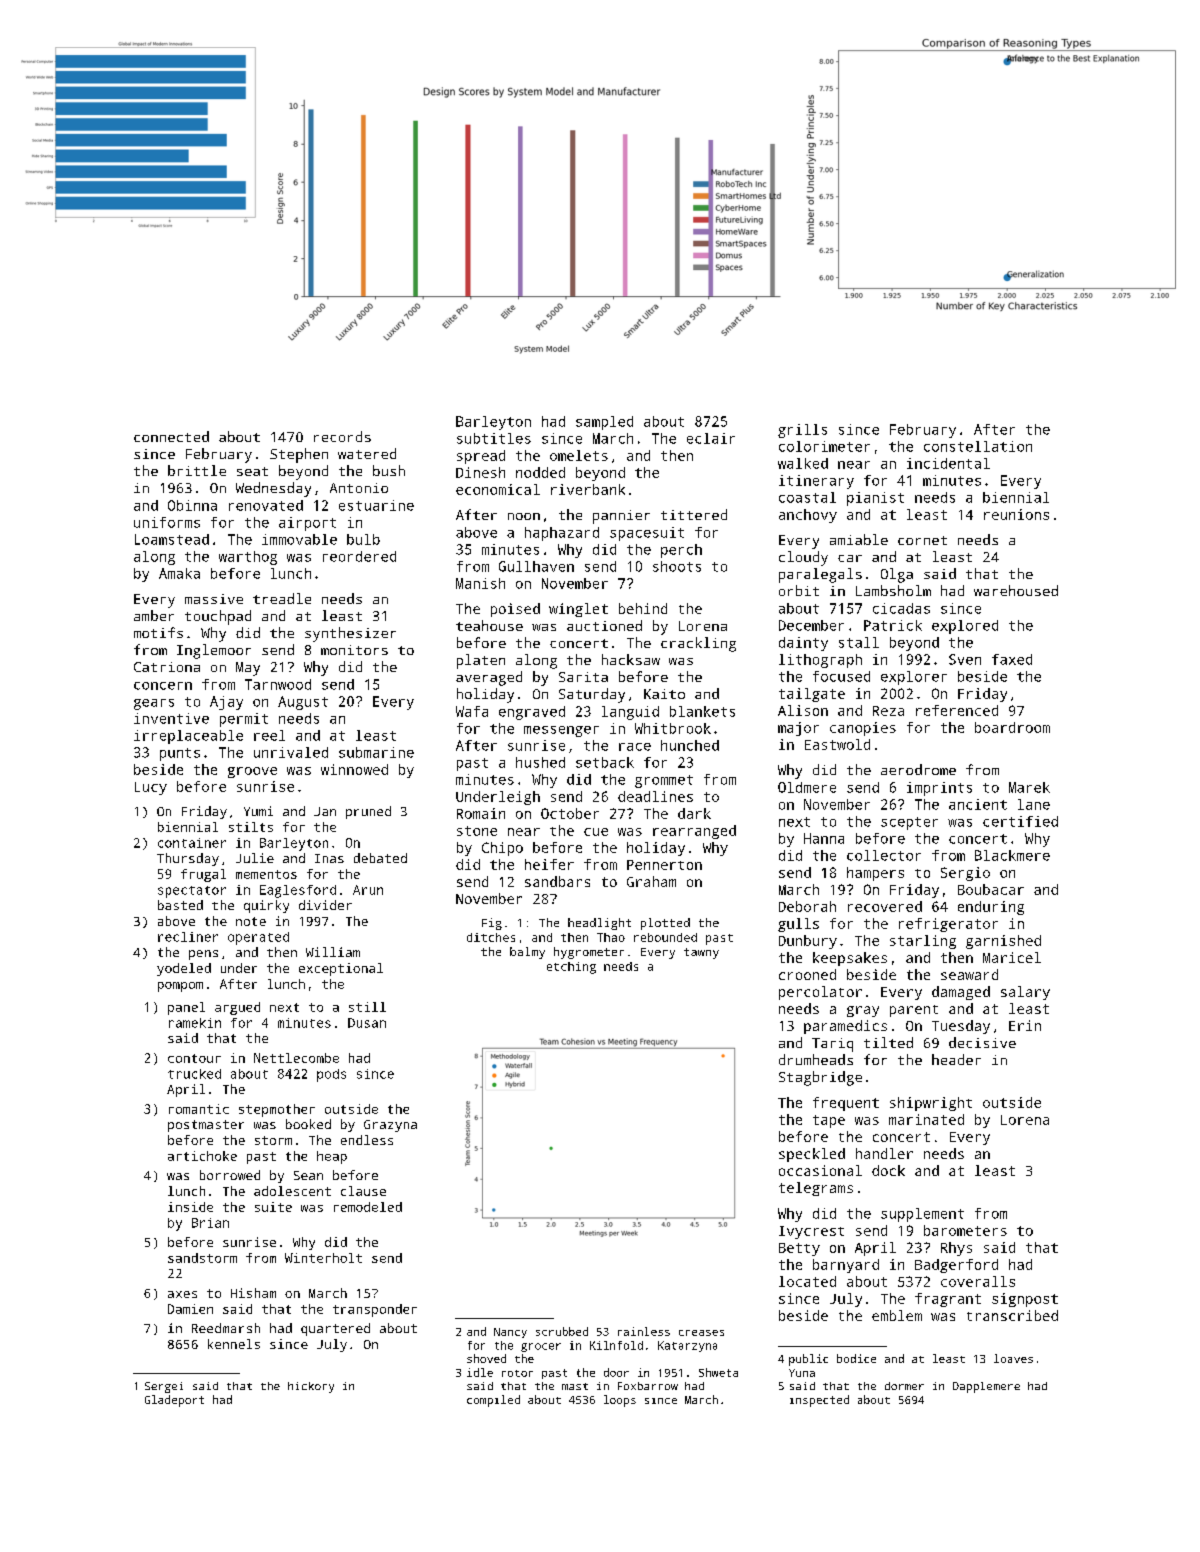 The image size is (1200, 1552). Describe the element at coordinates (167, 667) in the page. I see `Catriona` at that location.
